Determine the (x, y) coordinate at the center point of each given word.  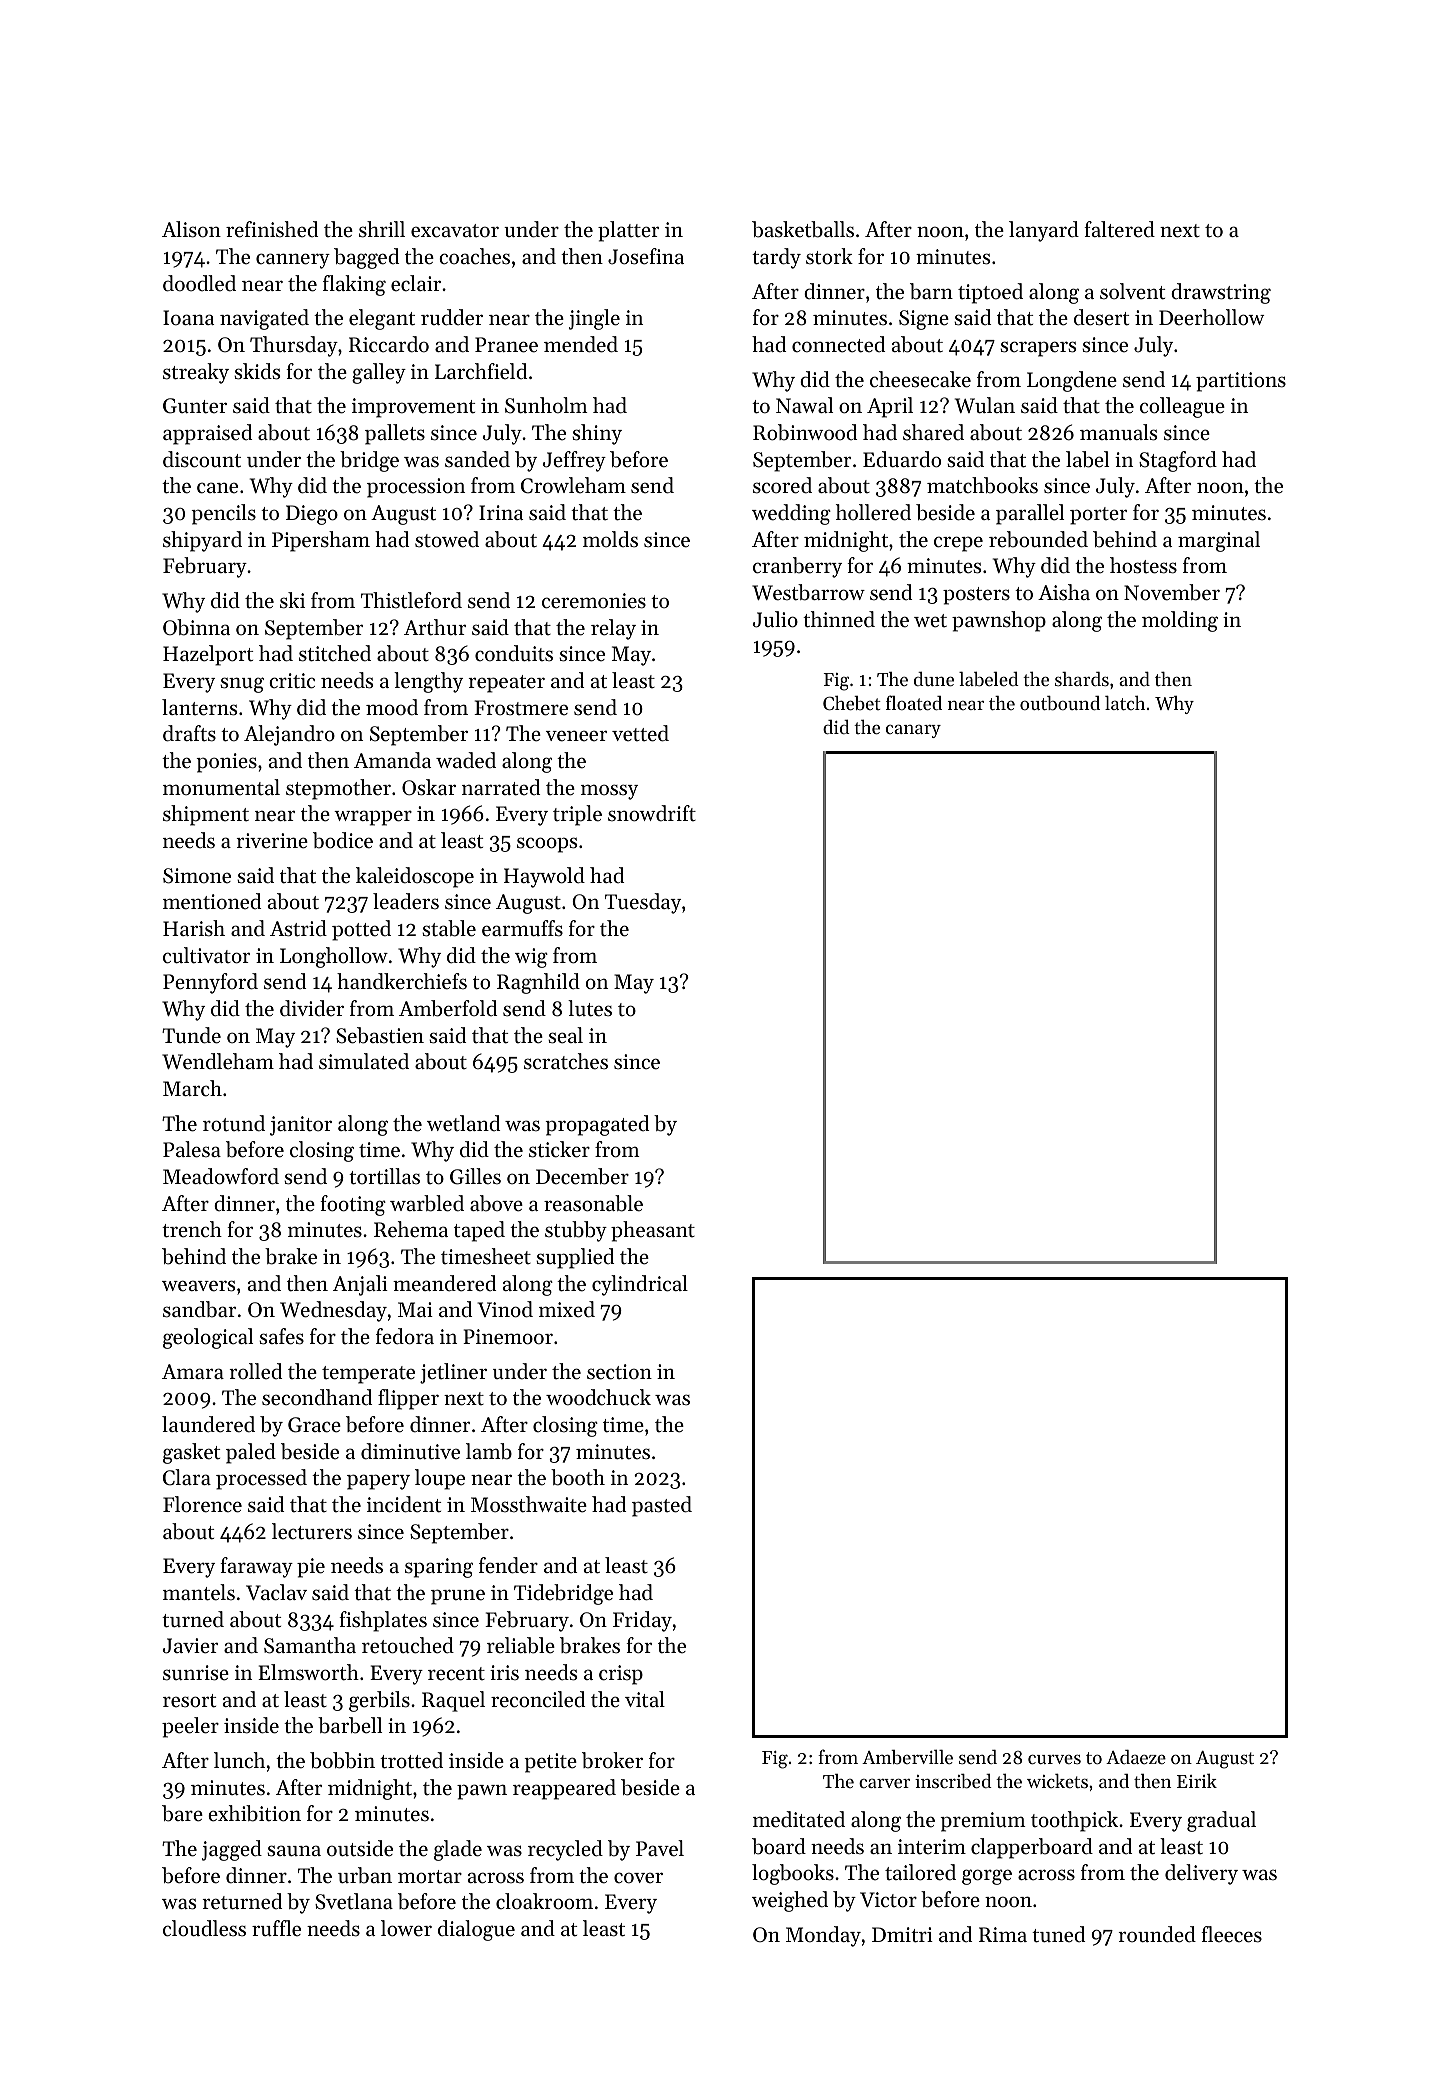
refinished (272, 229)
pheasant (653, 1231)
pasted (662, 1506)
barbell (350, 1725)
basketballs (803, 229)
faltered (1119, 229)
